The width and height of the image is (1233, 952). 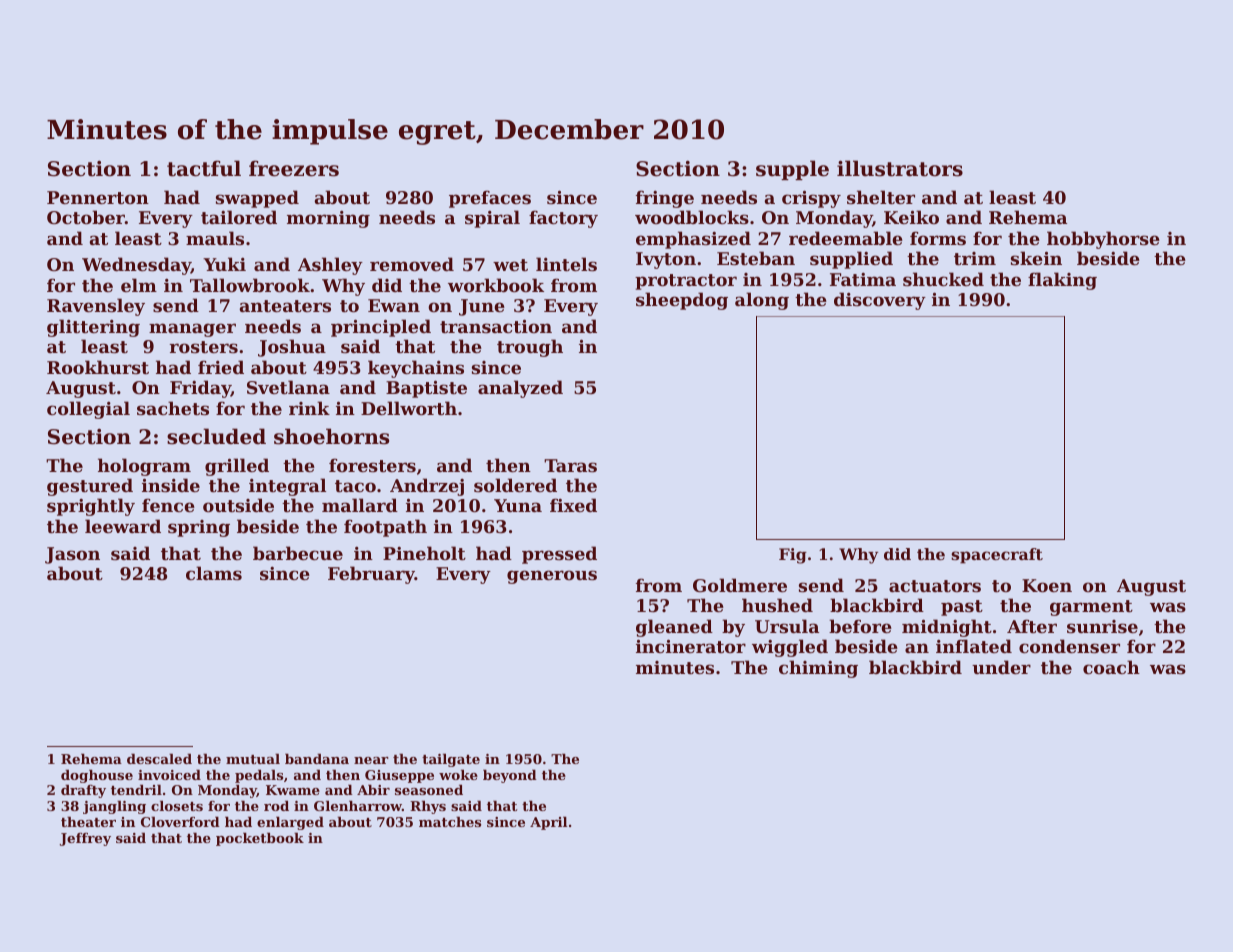 What do you see at coordinates (253, 759) in the image?
I see `mutual` at bounding box center [253, 759].
